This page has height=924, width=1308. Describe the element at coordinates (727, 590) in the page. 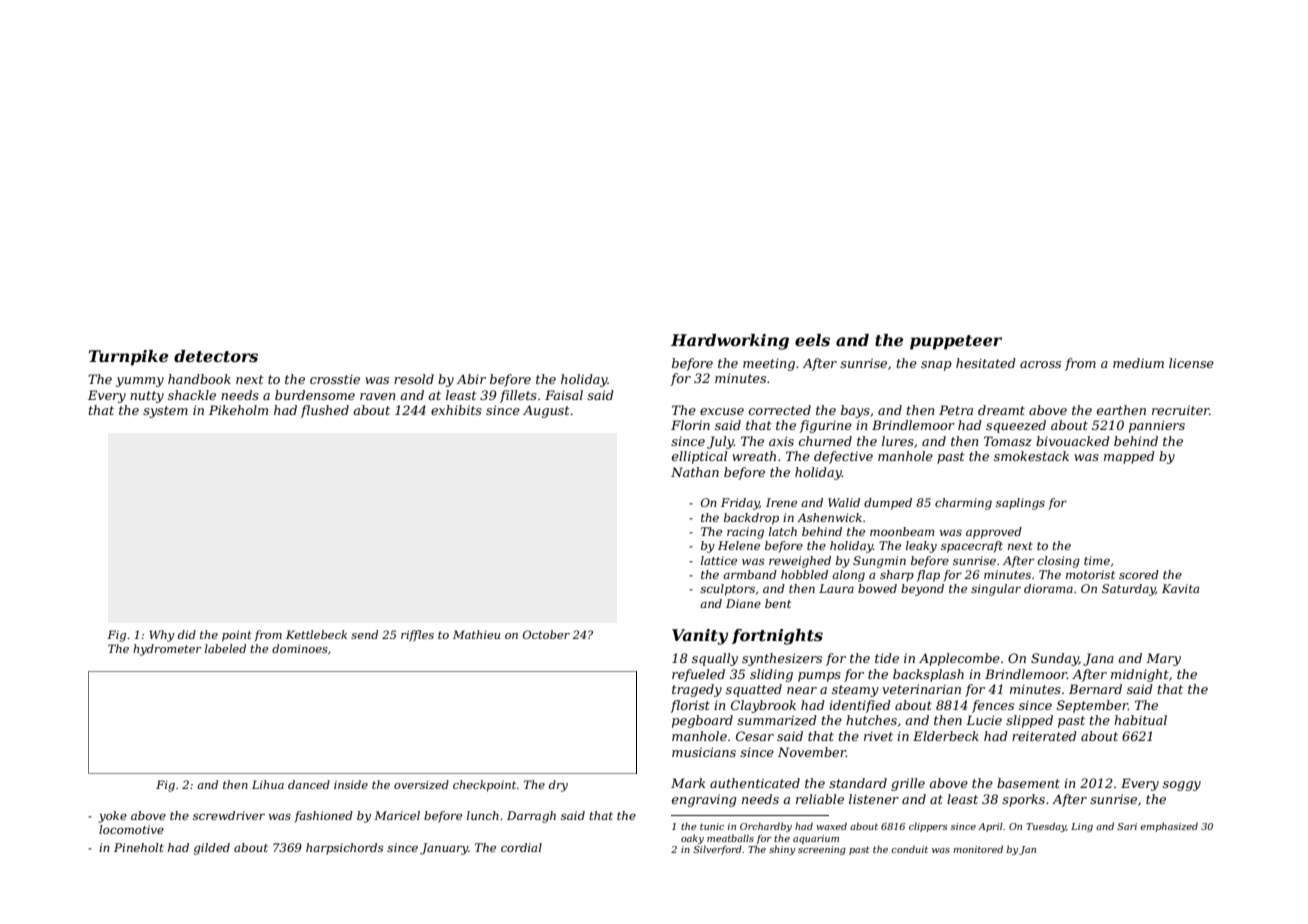

I see `sculptors` at that location.
